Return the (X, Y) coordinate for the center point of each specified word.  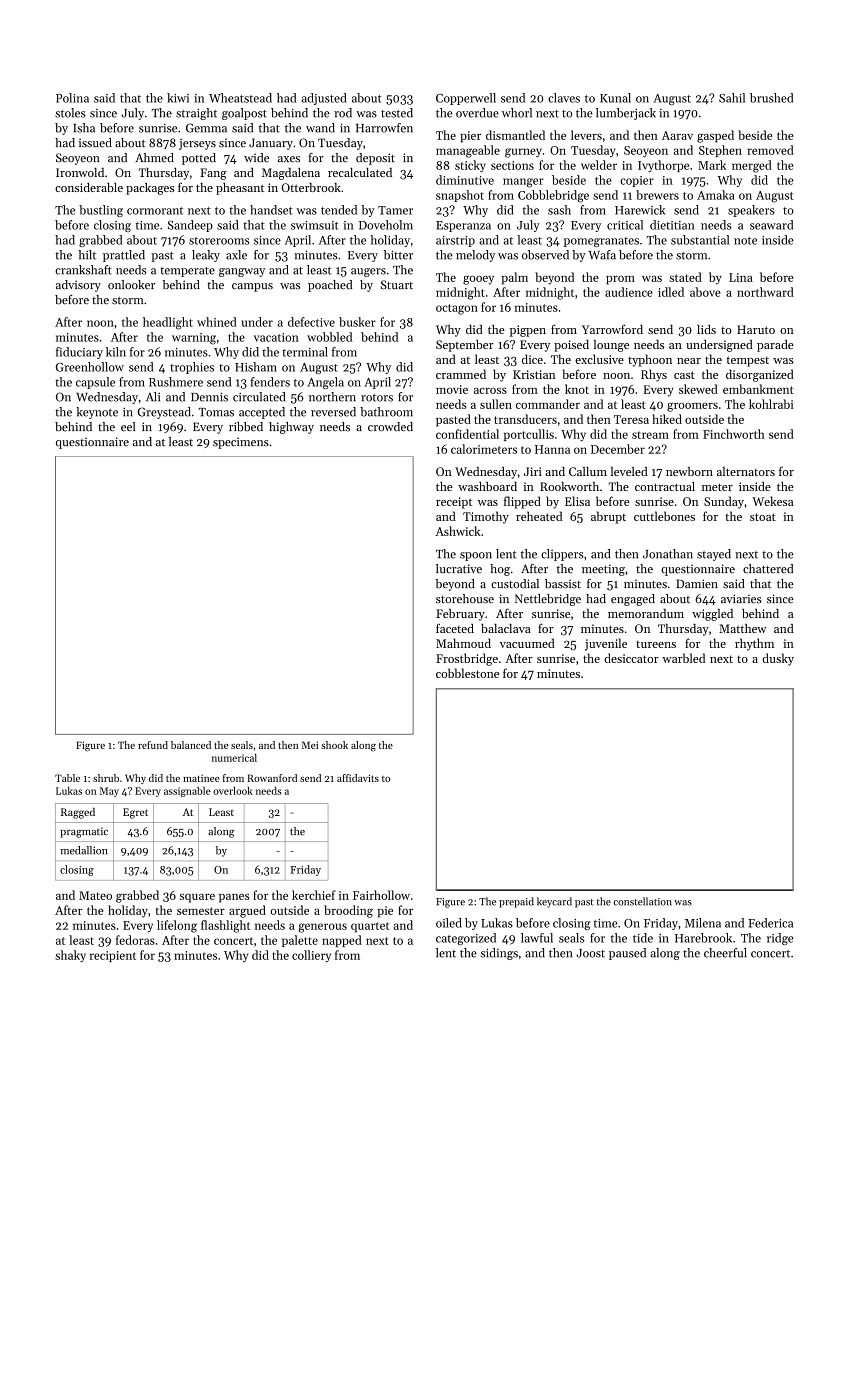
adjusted (324, 99)
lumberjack (626, 114)
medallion (83, 850)
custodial (515, 584)
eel (128, 427)
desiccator (631, 658)
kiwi (178, 98)
